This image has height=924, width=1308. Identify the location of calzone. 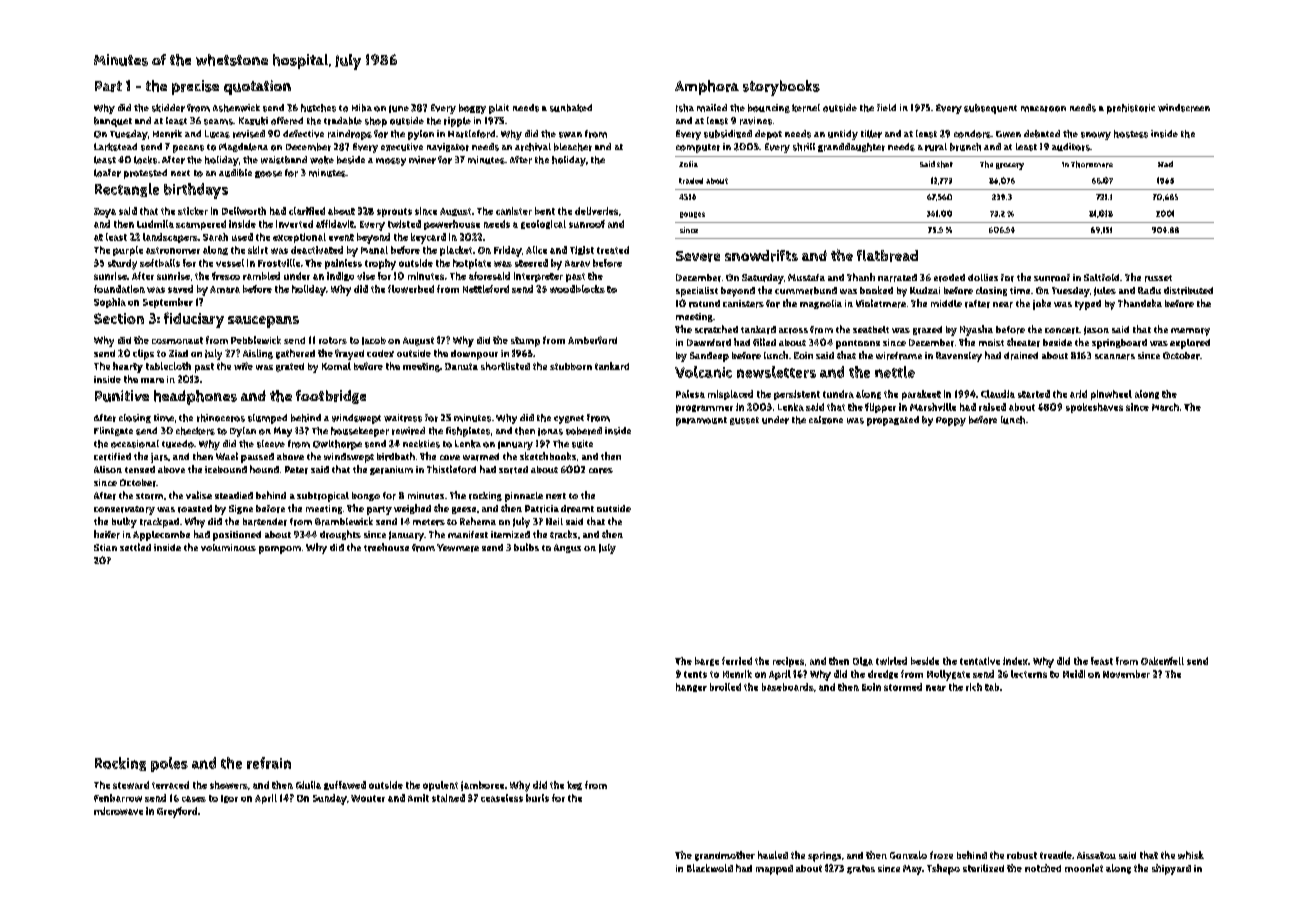
(826, 420).
